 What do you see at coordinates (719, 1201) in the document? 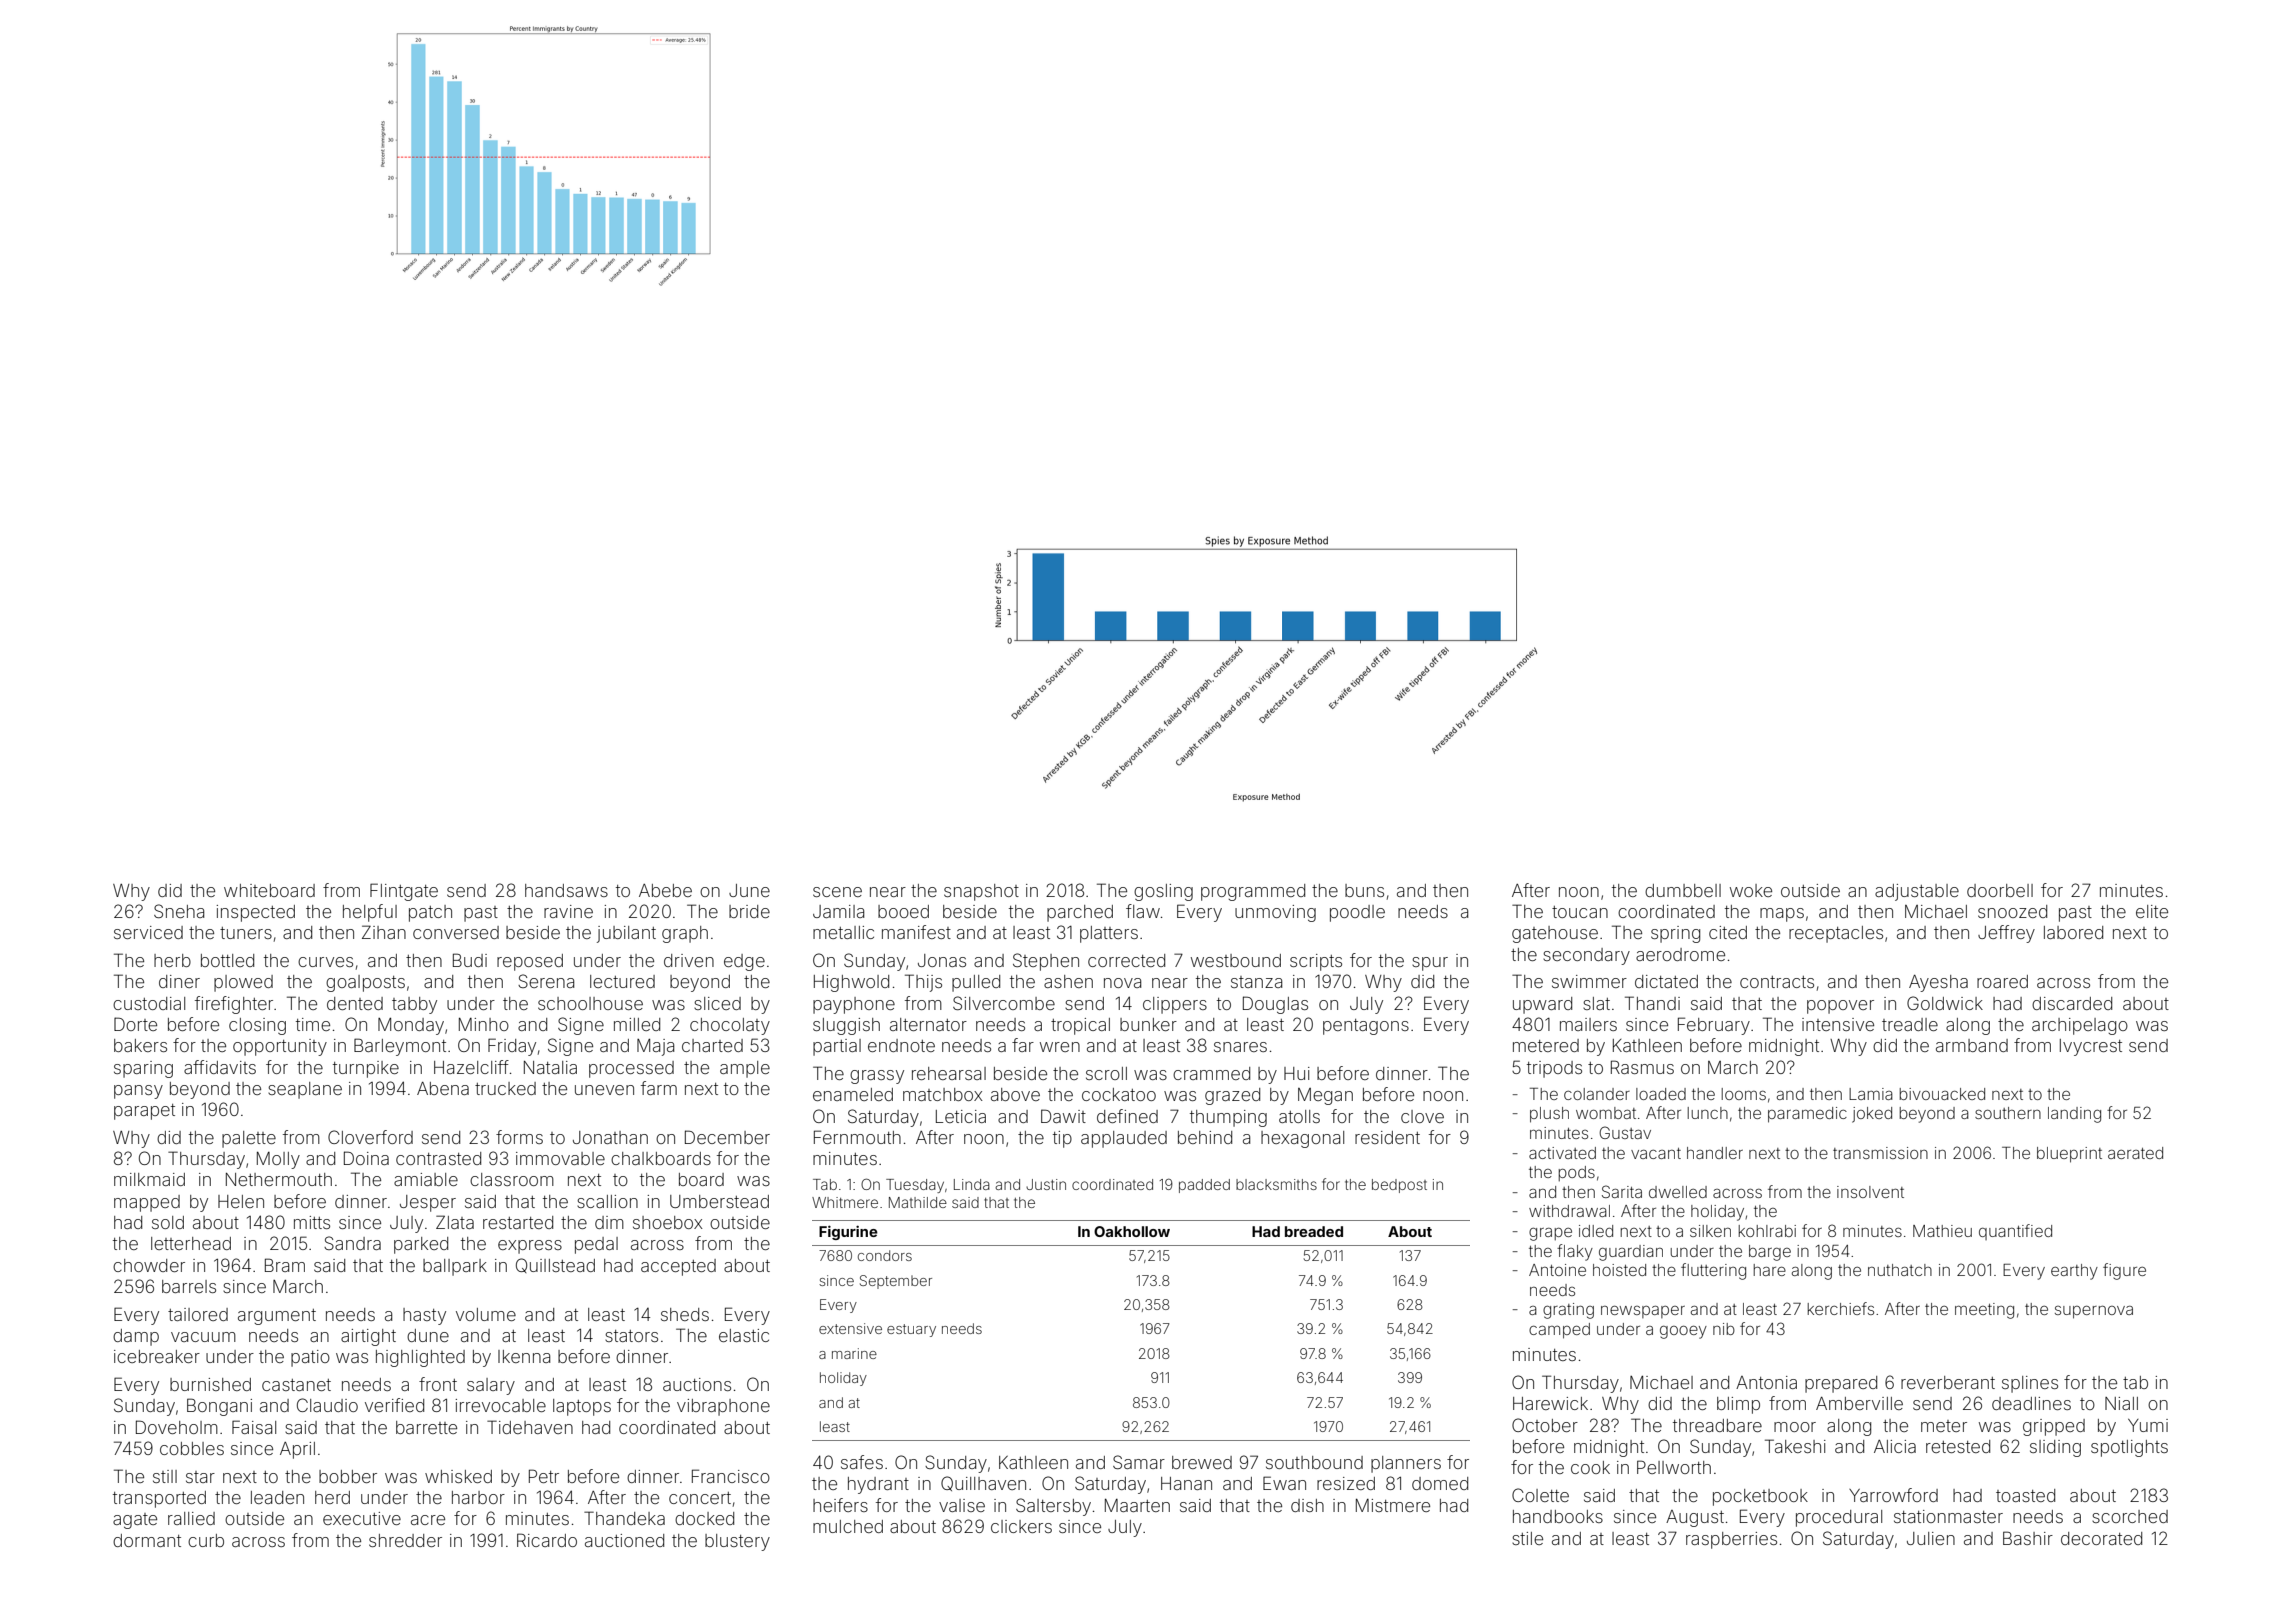
I see `Umberstead` at bounding box center [719, 1201].
